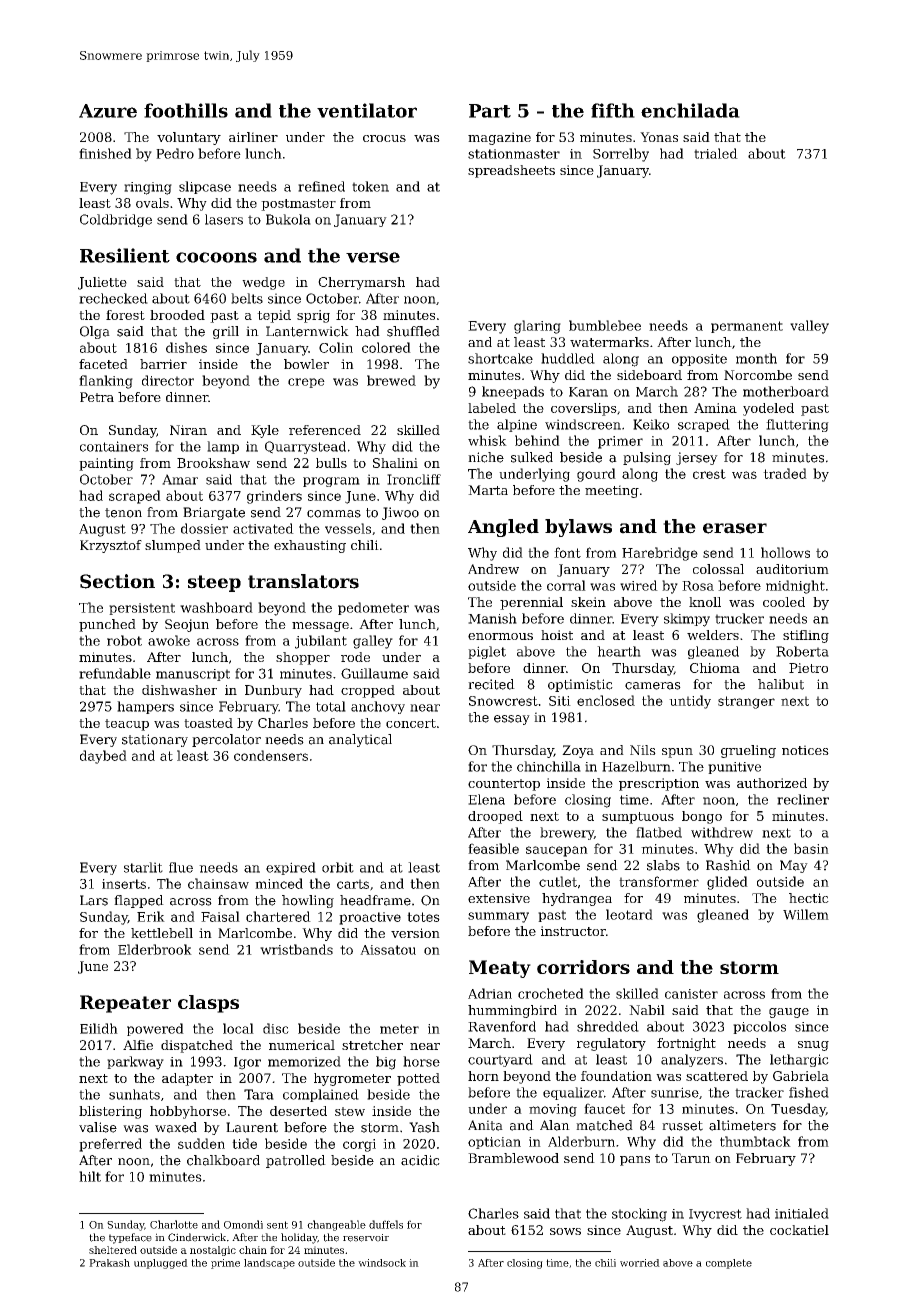 The width and height of the document is (908, 1316). What do you see at coordinates (373, 257) in the document?
I see `verse` at bounding box center [373, 257].
